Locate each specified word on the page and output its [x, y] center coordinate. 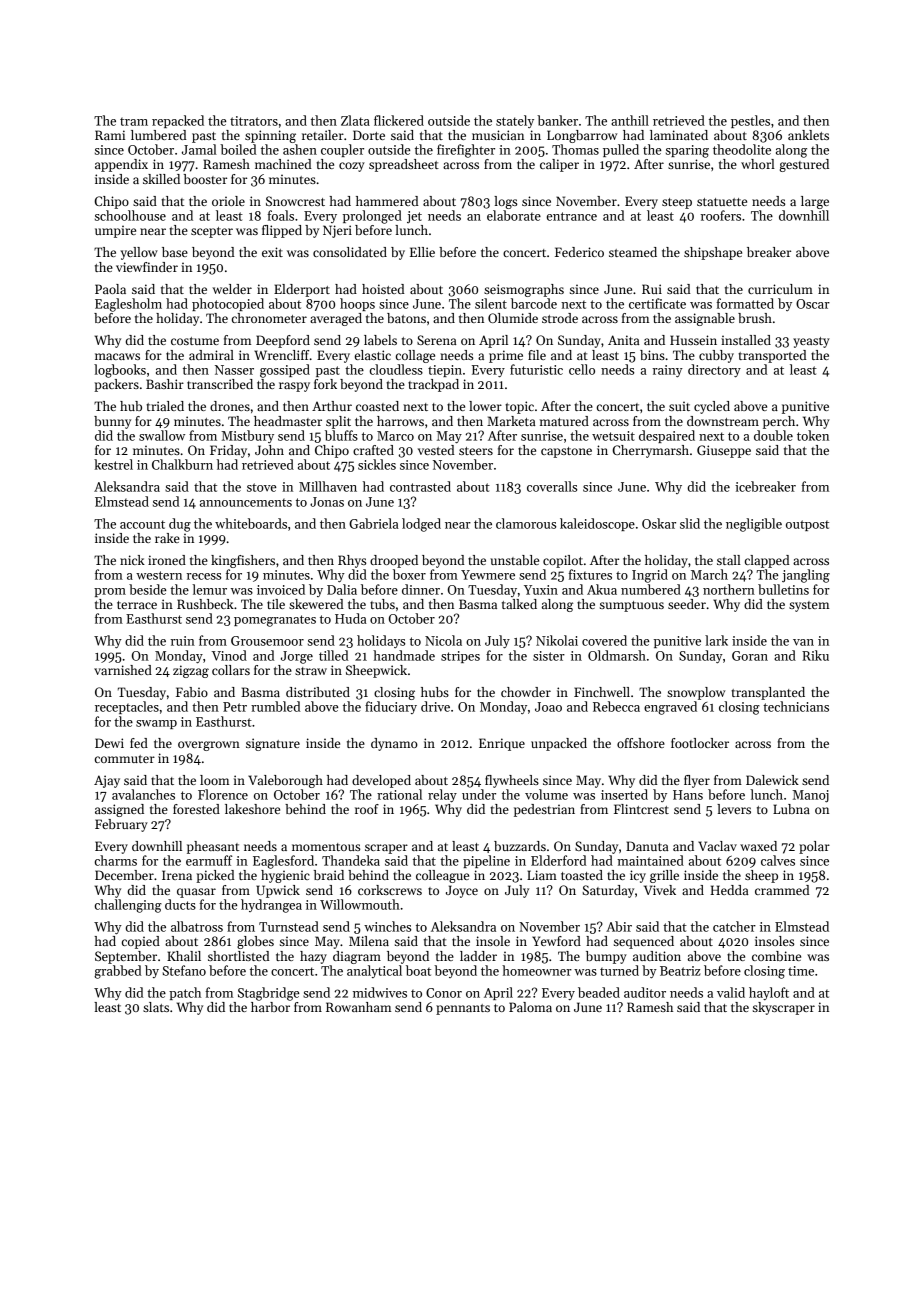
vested [436, 450]
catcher [734, 926]
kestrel [113, 464]
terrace [137, 605]
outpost [807, 525]
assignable [705, 319]
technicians [796, 706]
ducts [180, 904]
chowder [526, 692]
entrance [572, 216]
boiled [238, 149]
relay [442, 795]
